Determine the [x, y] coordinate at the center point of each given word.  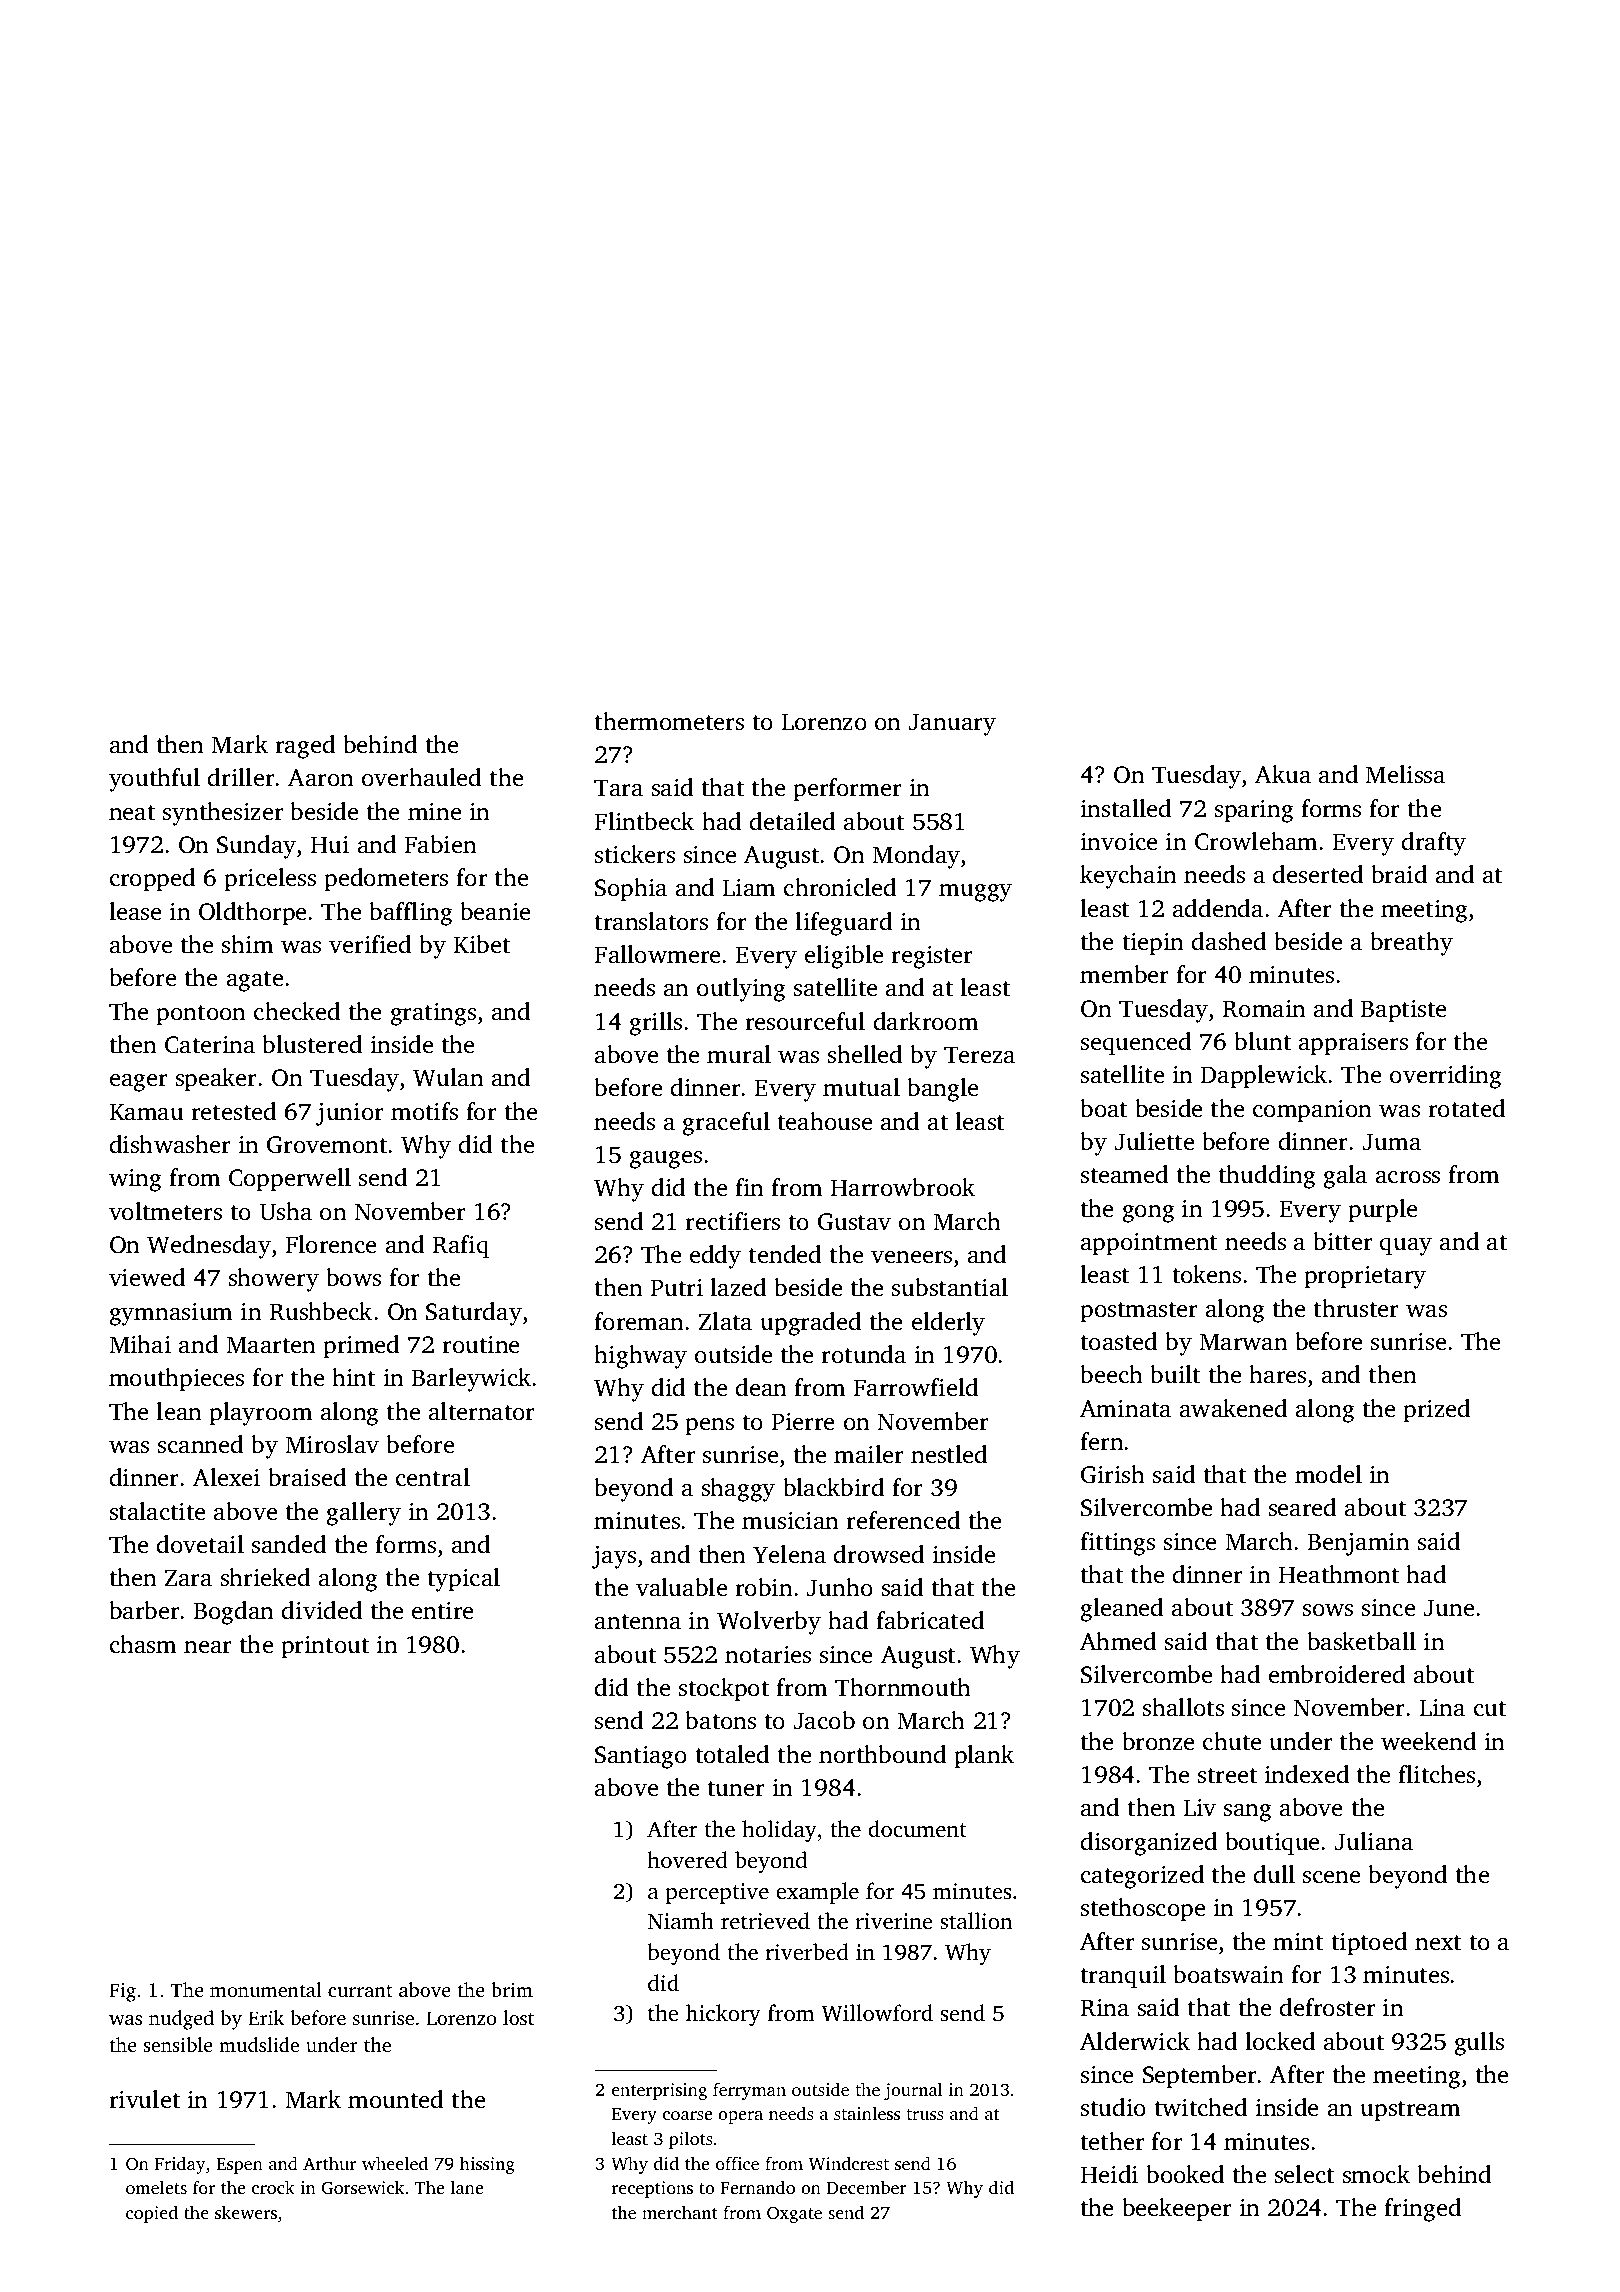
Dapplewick [1265, 1077]
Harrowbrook [903, 1187]
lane [467, 2187]
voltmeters [165, 1211]
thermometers [669, 721]
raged [305, 747]
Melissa [1405, 774]
